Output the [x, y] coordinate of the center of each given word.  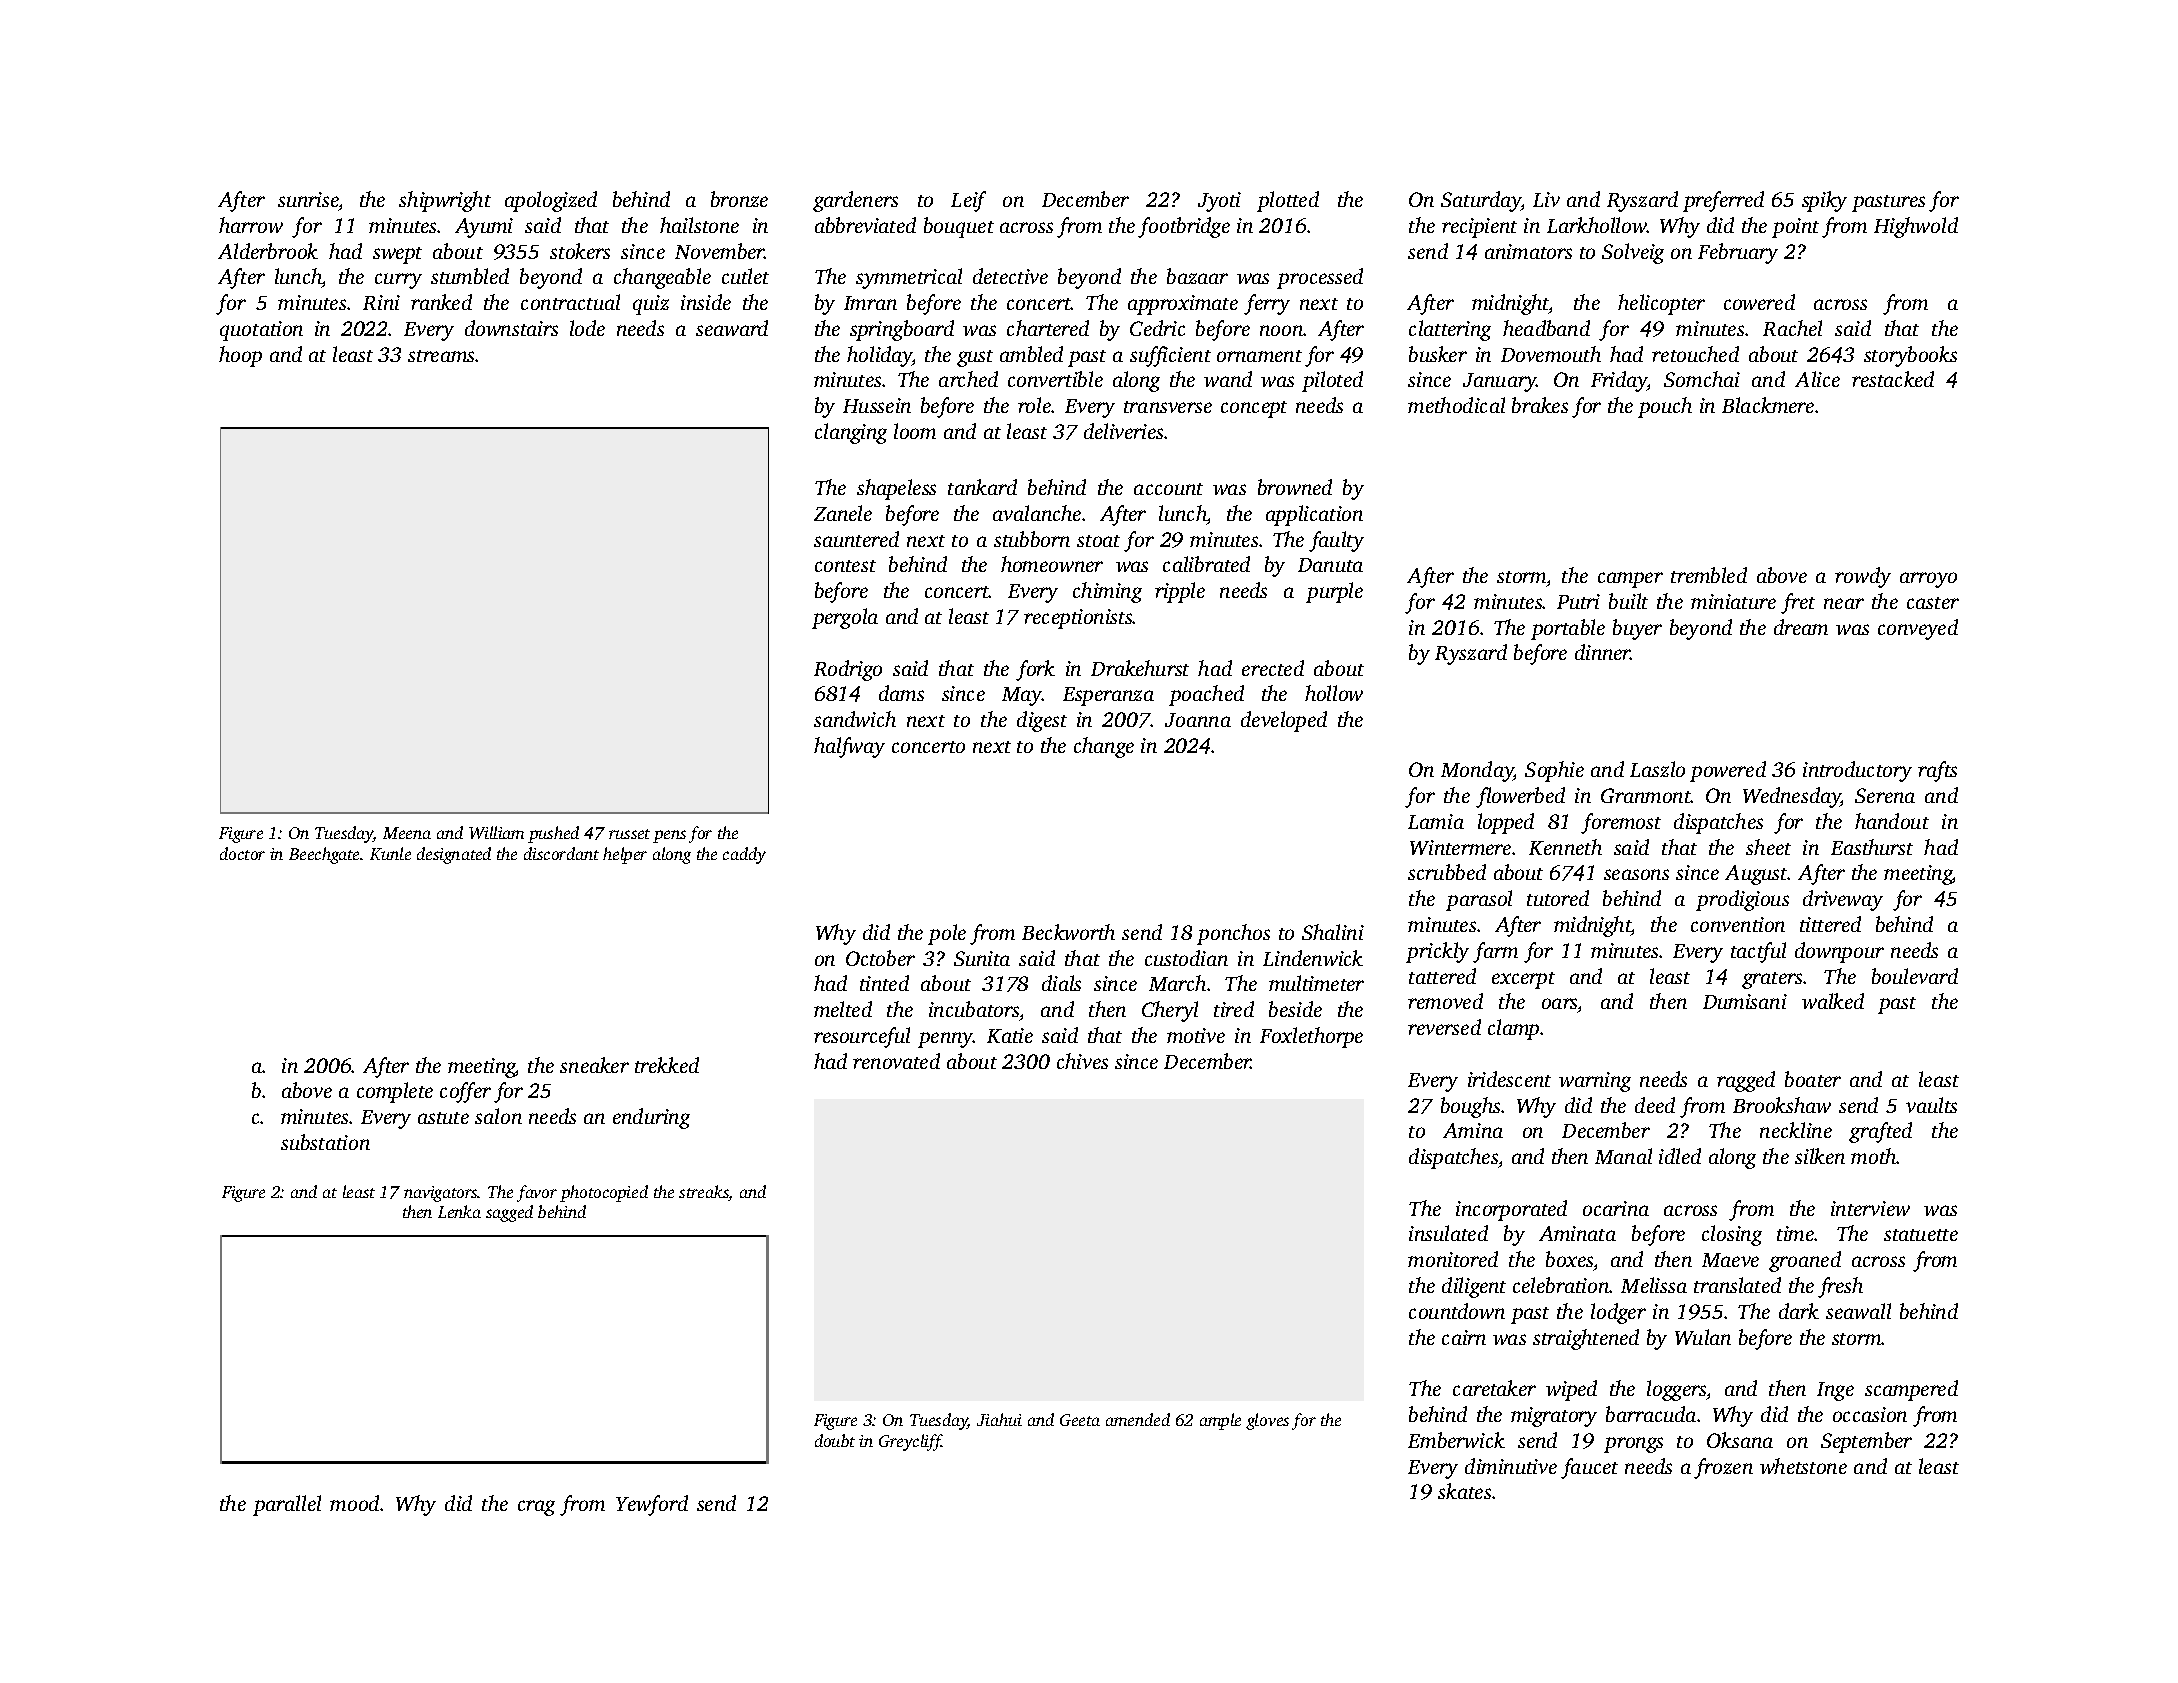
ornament [1259, 356]
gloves [1267, 1421]
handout [1892, 821]
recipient [1479, 228]
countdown [1457, 1311]
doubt [835, 1440]
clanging [851, 433]
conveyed [1918, 629]
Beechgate [324, 855]
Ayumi [484, 228]
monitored [1453, 1259]
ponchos [1233, 934]
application [1314, 515]
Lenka [459, 1211]
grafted [1880, 1132]
